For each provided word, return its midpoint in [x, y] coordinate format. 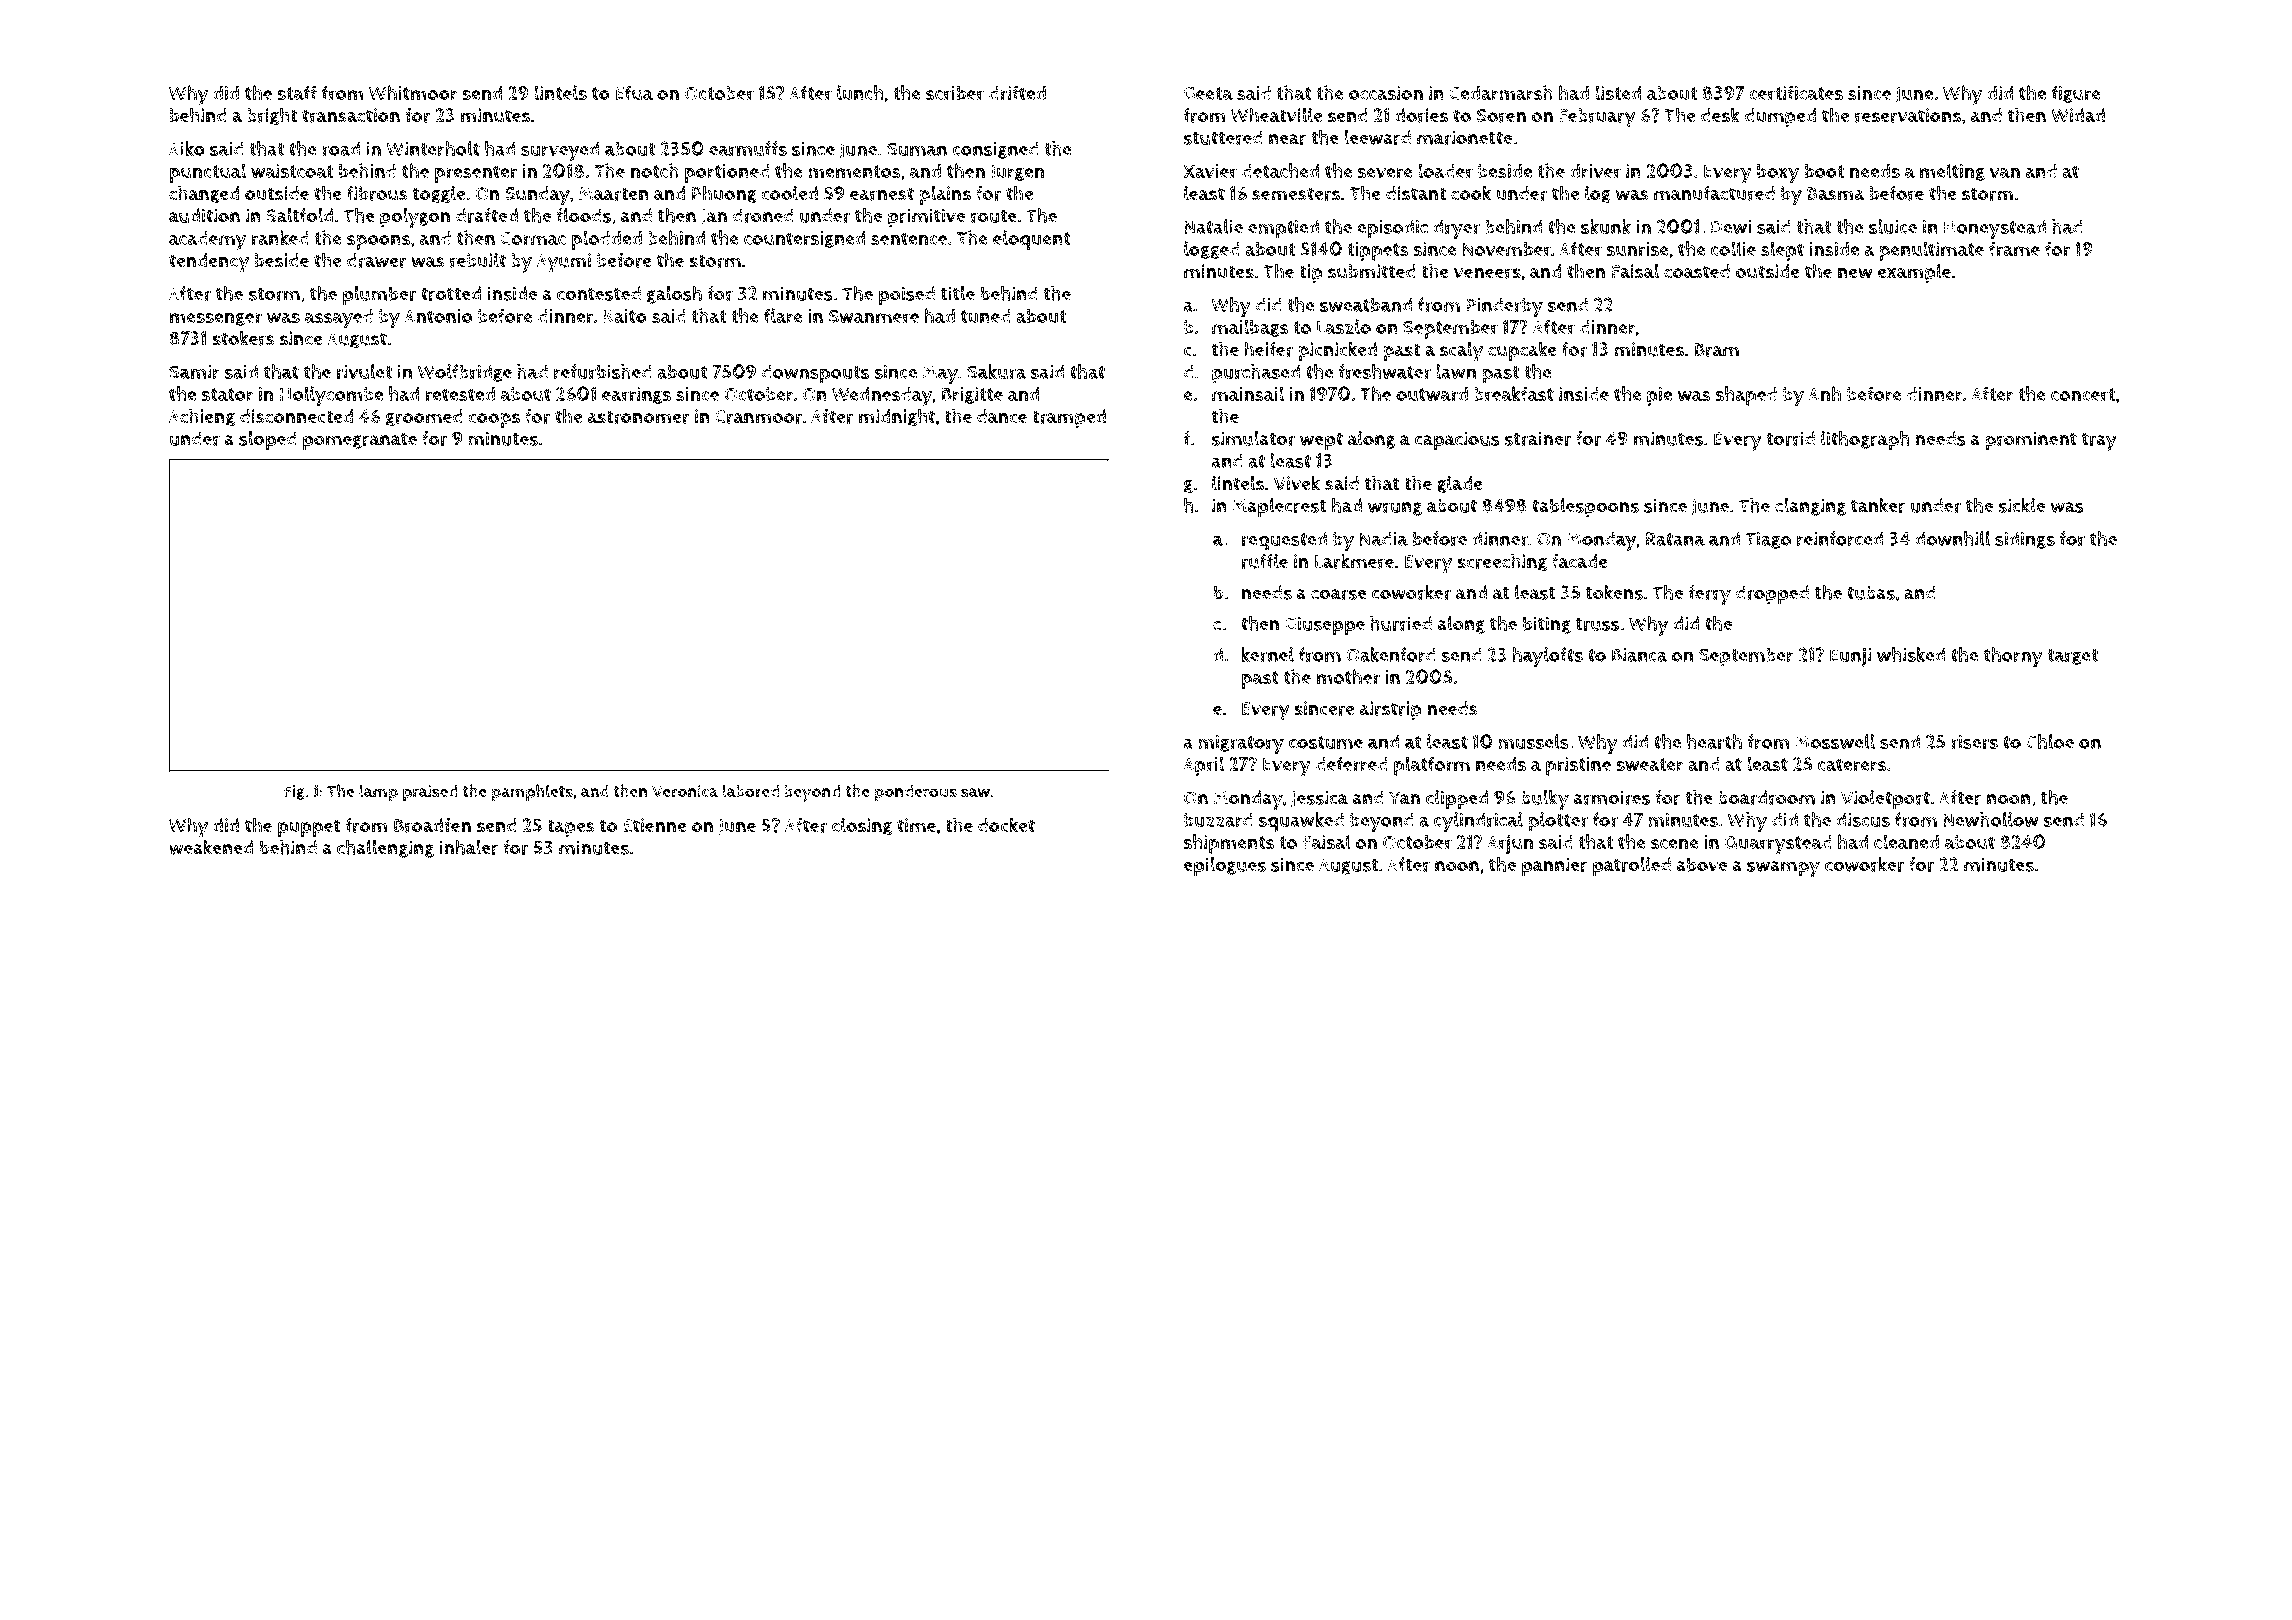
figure [2076, 94]
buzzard [1218, 819]
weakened [211, 847]
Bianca [1639, 655]
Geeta [1208, 93]
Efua [634, 92]
